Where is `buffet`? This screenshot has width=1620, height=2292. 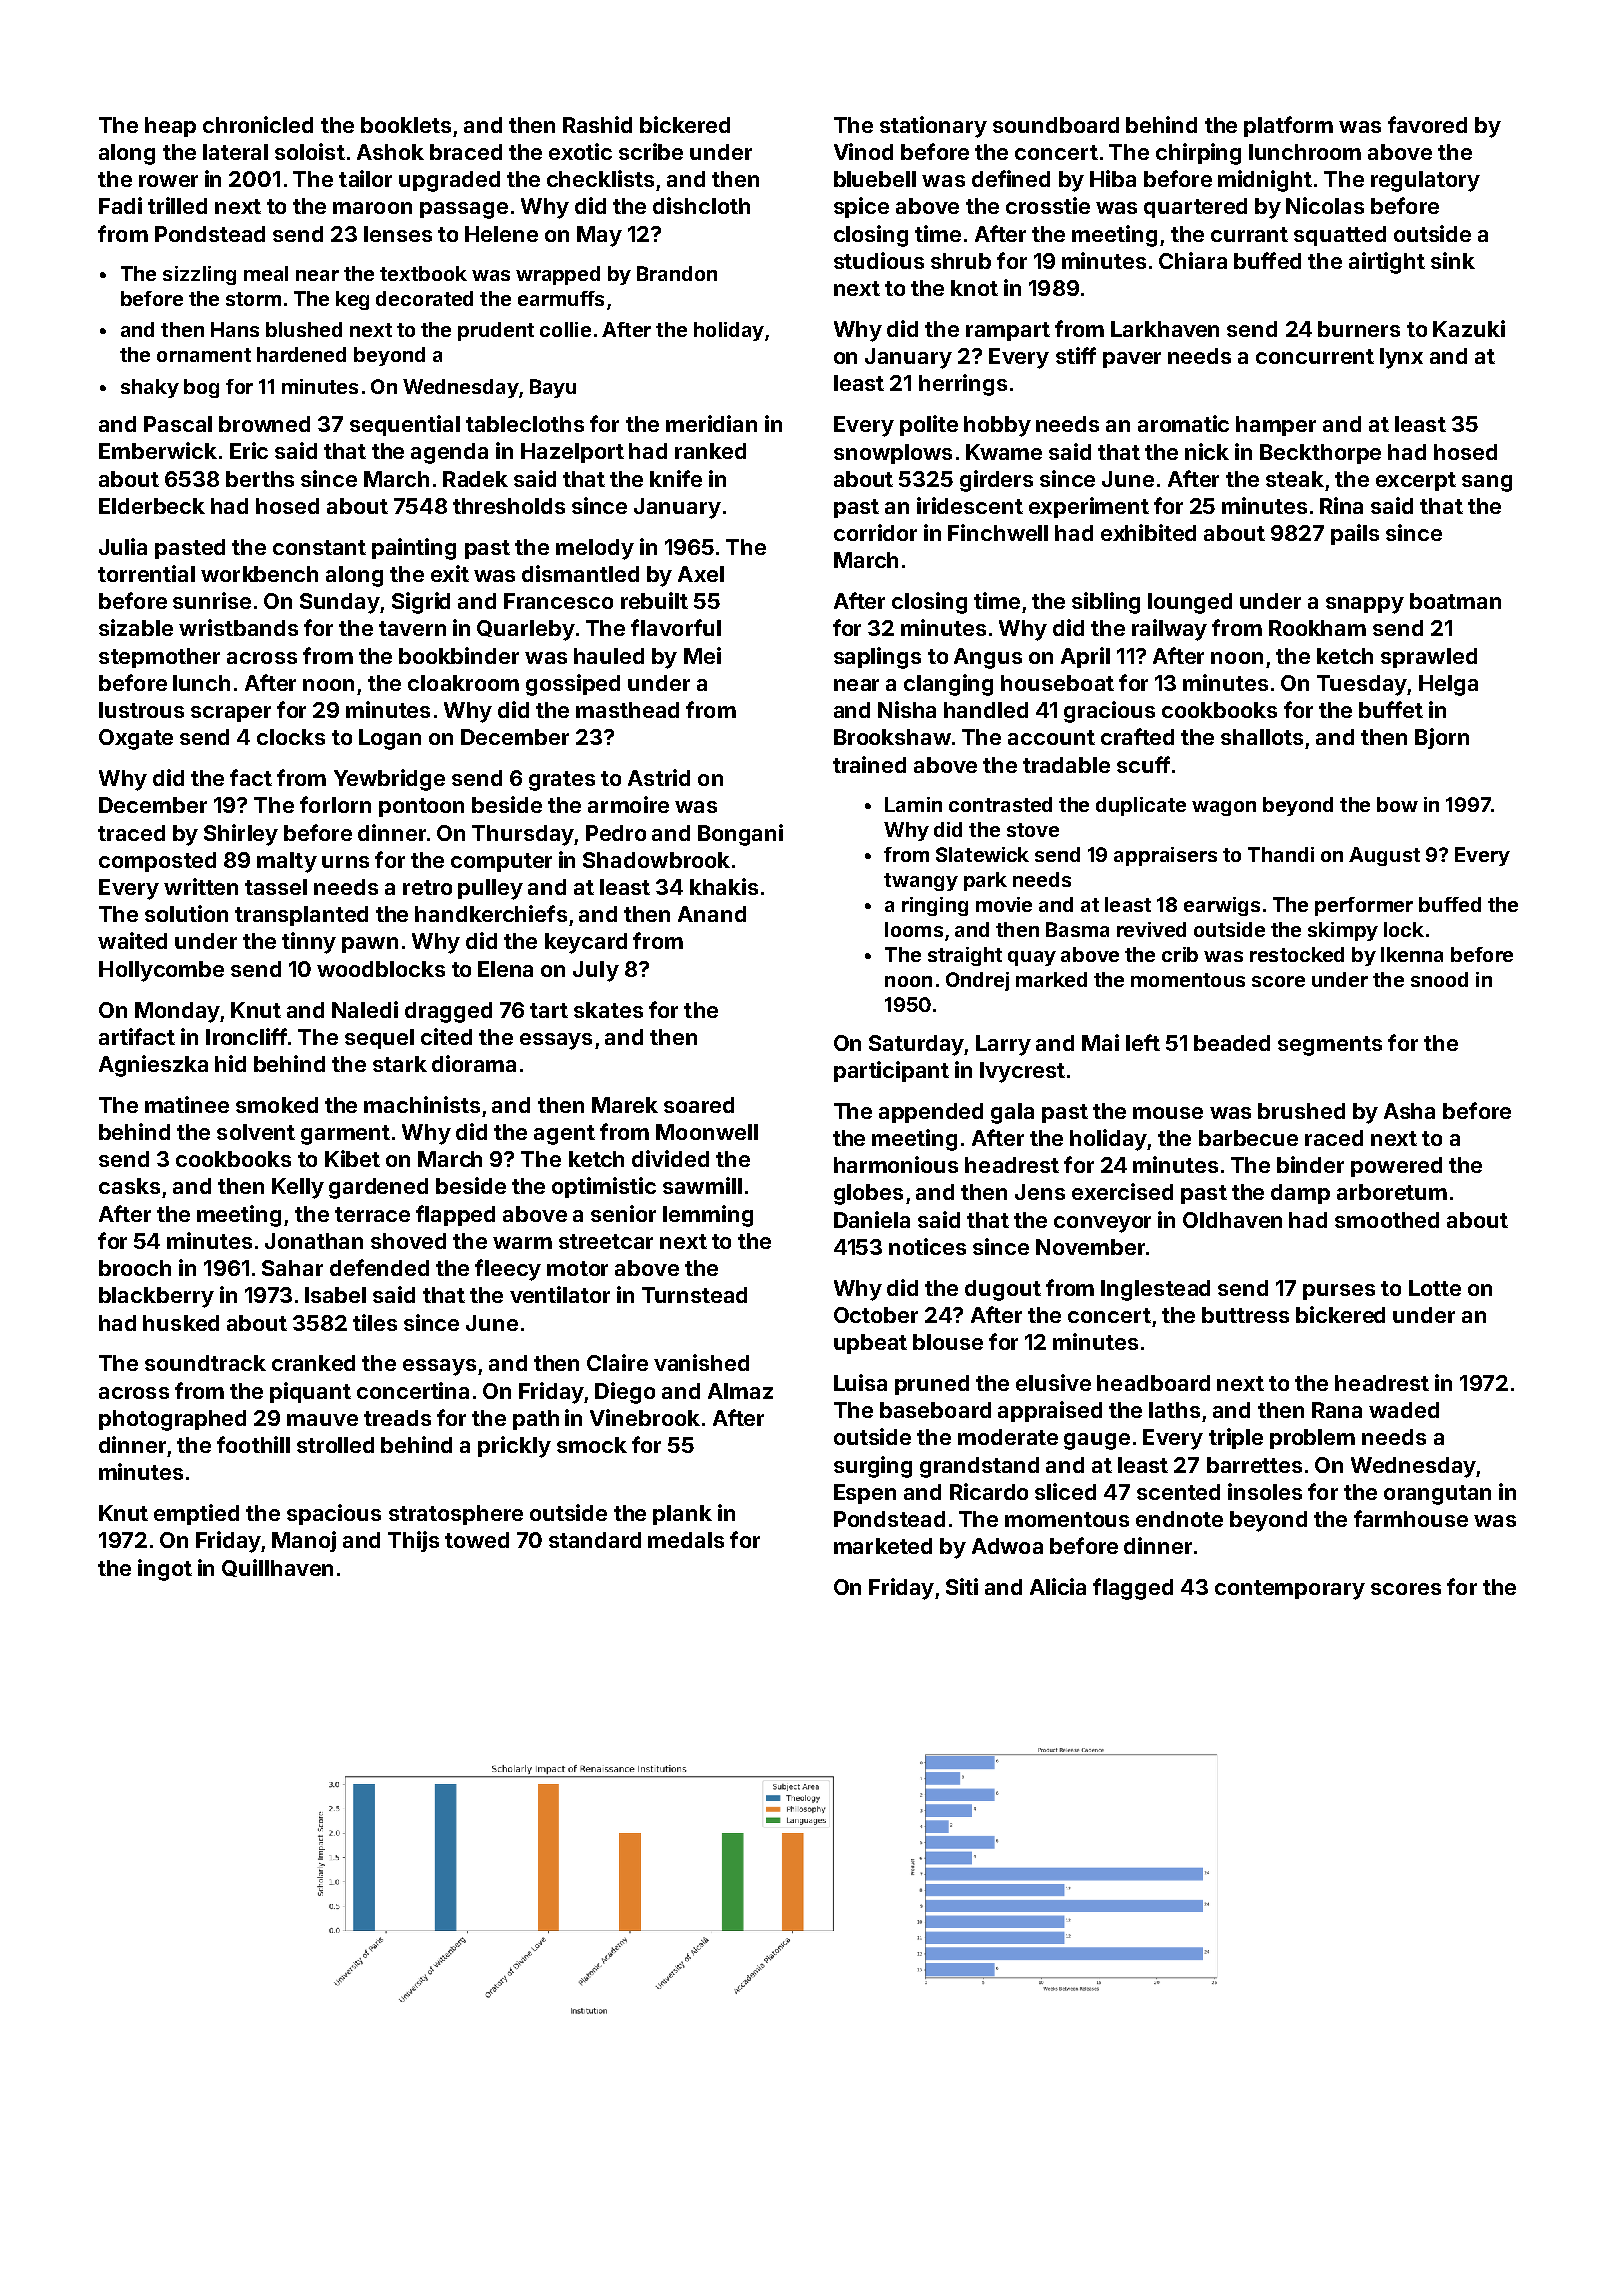 buffet is located at coordinates (1391, 709).
